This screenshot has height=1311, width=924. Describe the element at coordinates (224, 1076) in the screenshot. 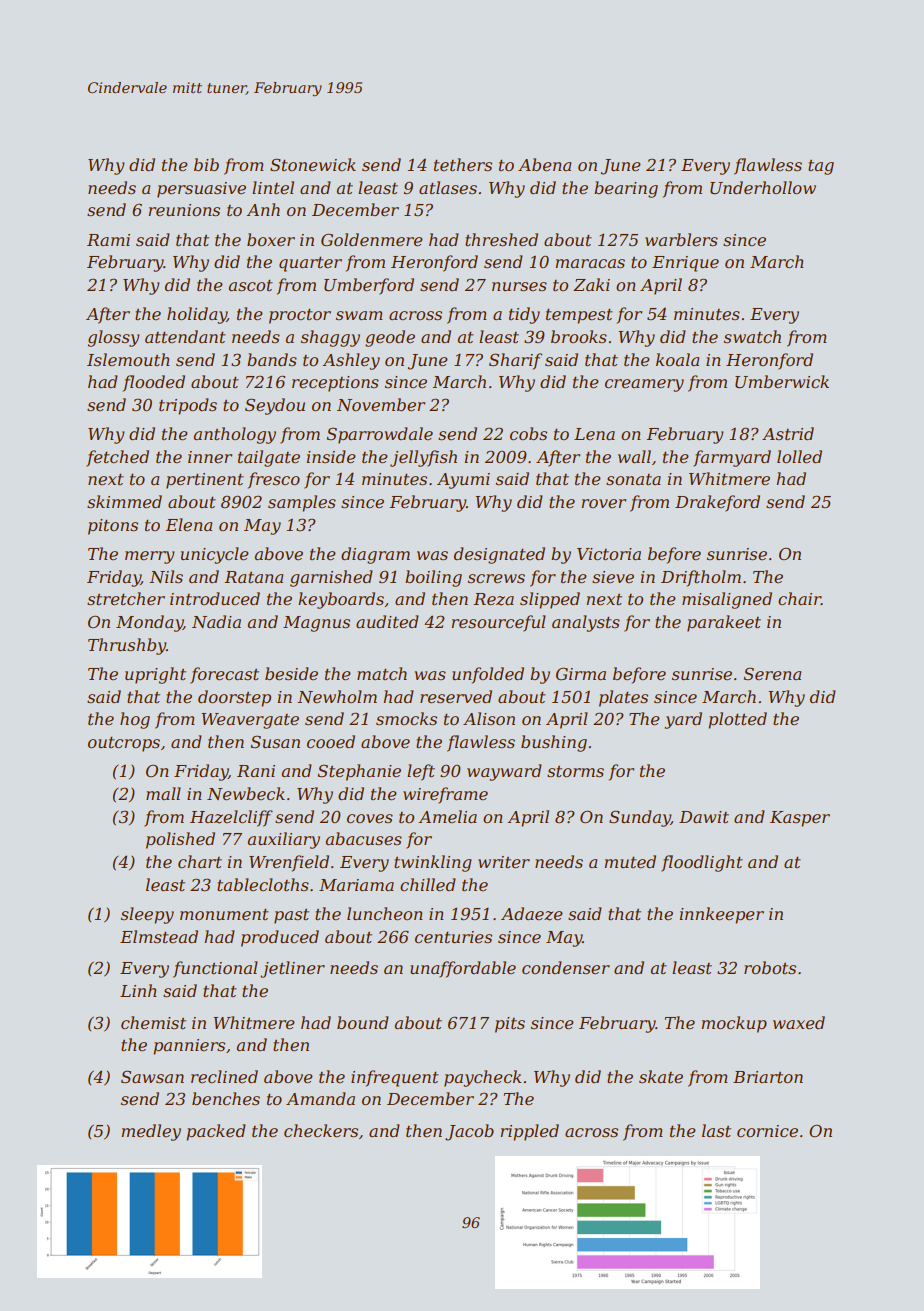

I see `reclined` at that location.
